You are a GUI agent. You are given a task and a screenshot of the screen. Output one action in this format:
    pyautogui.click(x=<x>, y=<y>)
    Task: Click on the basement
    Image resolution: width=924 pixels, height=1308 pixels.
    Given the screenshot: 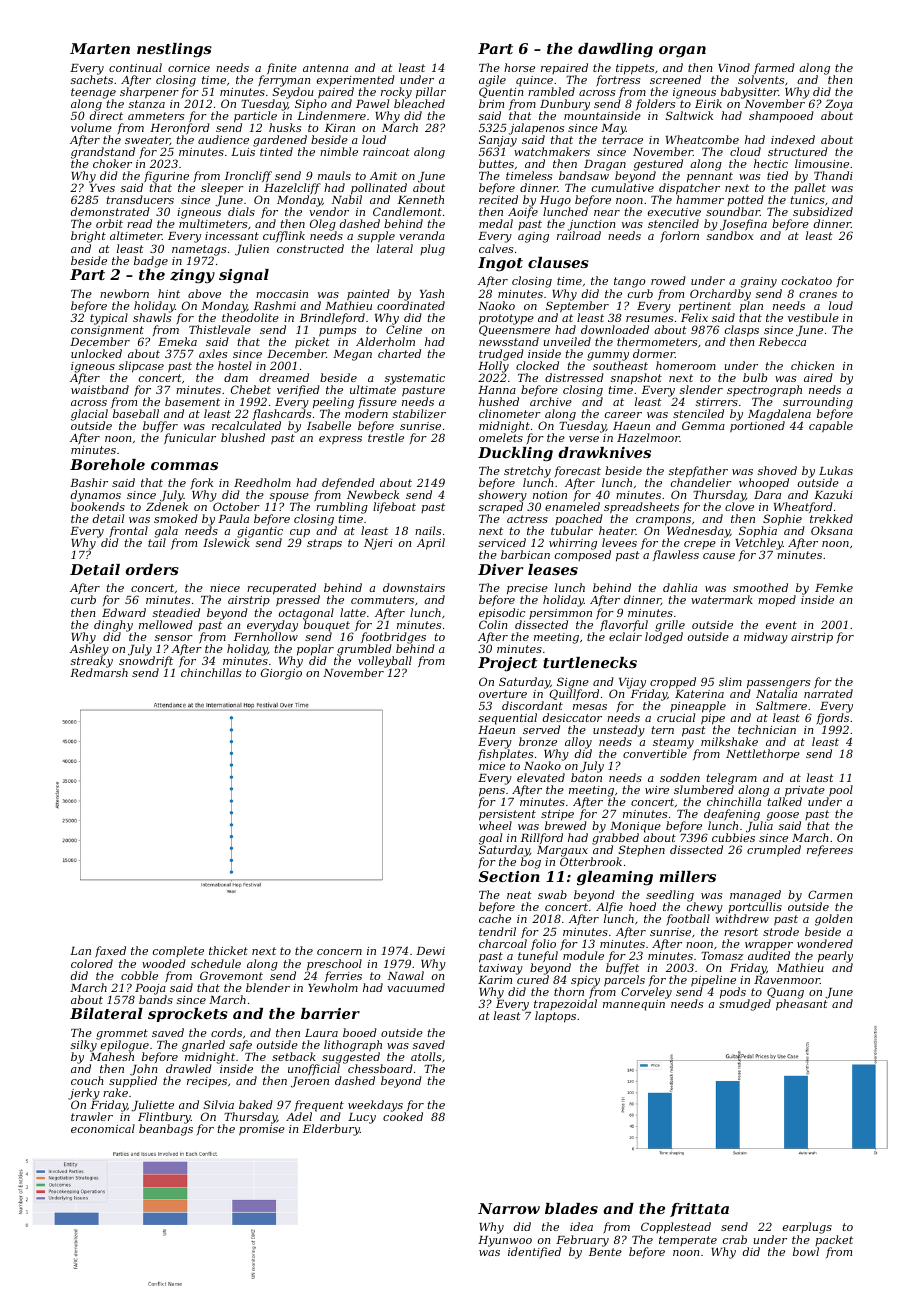 What is the action you would take?
    pyautogui.click(x=192, y=401)
